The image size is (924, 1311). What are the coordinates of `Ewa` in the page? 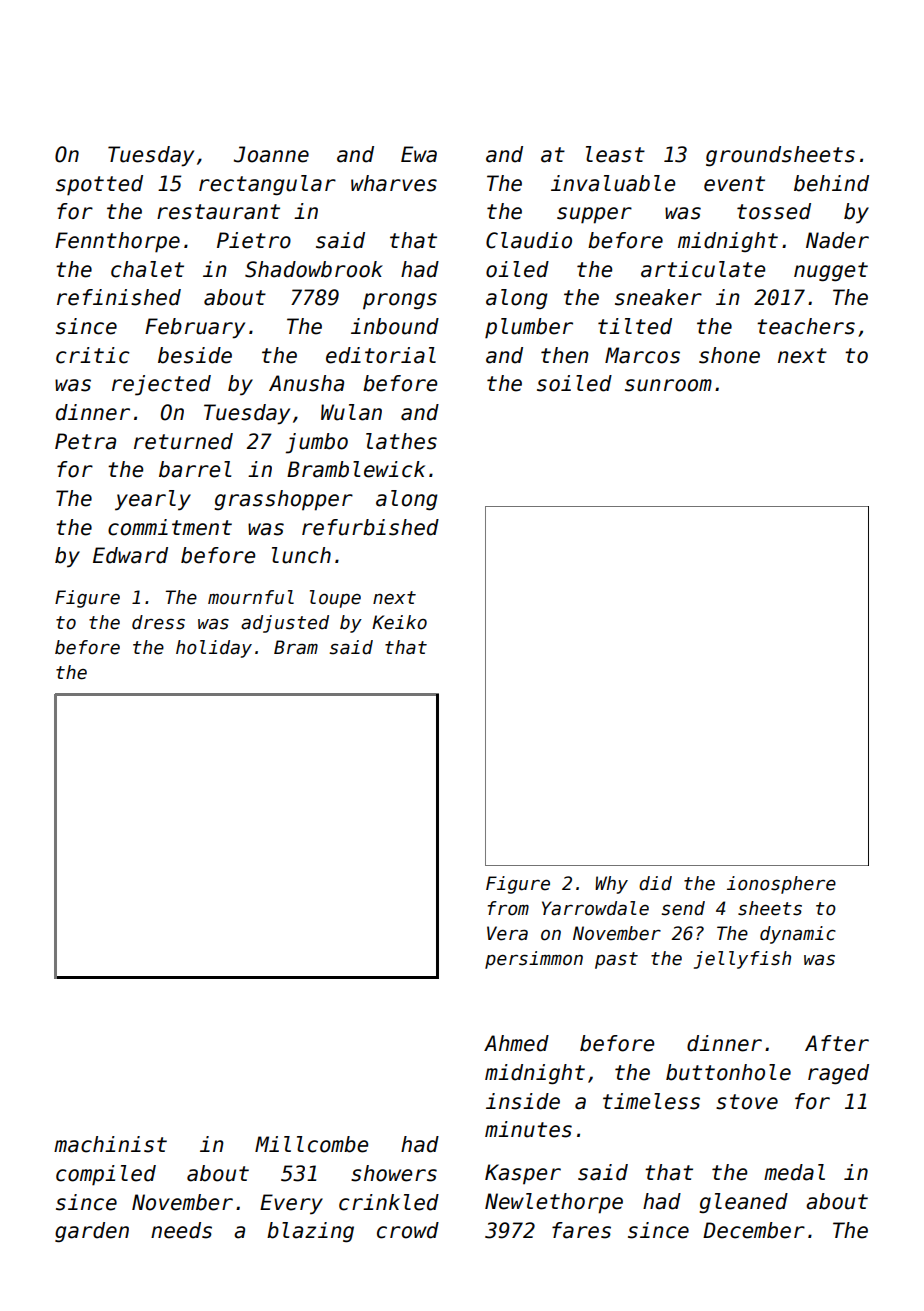 It's located at (419, 154).
